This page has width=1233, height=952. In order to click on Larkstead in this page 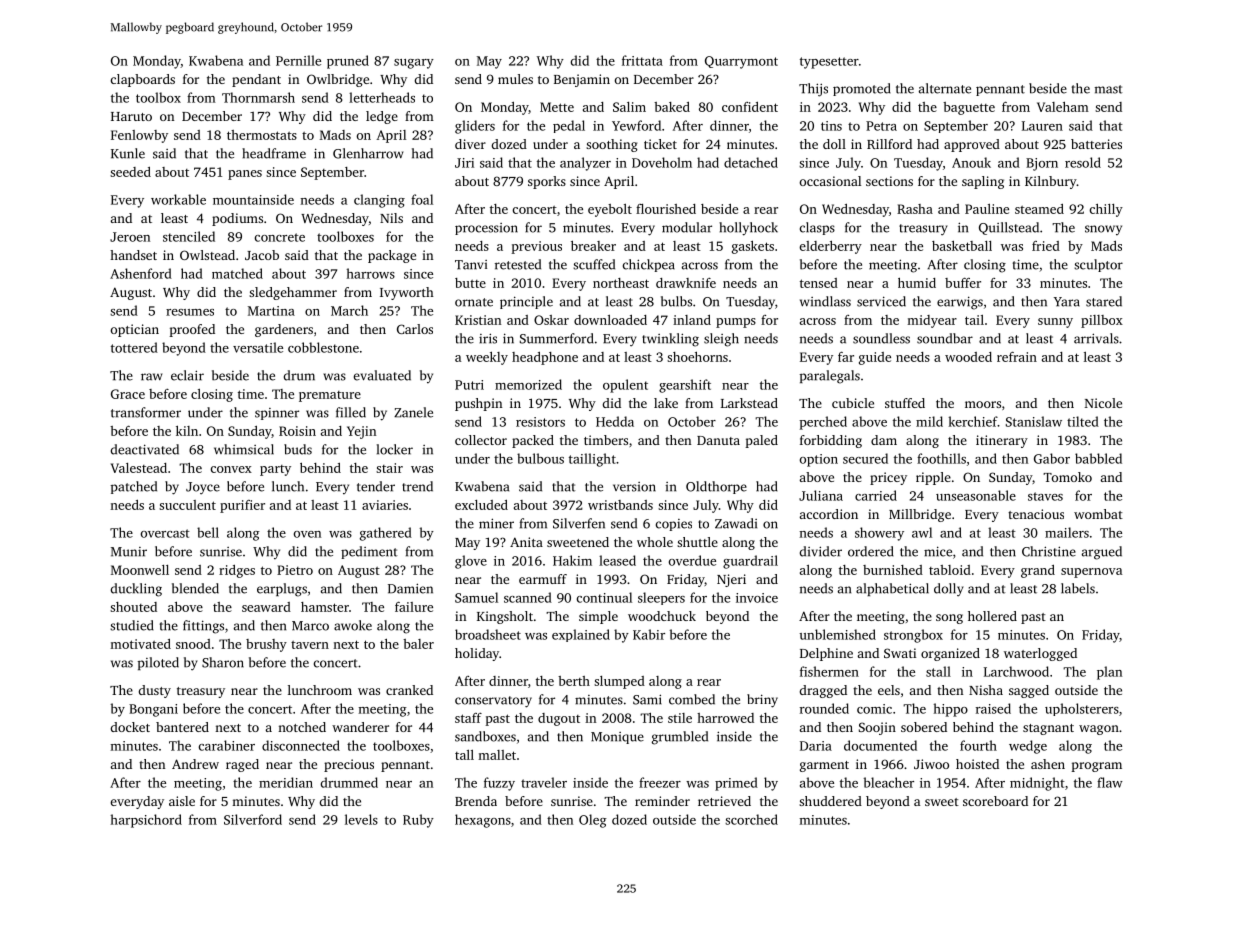, I will do `click(749, 403)`.
